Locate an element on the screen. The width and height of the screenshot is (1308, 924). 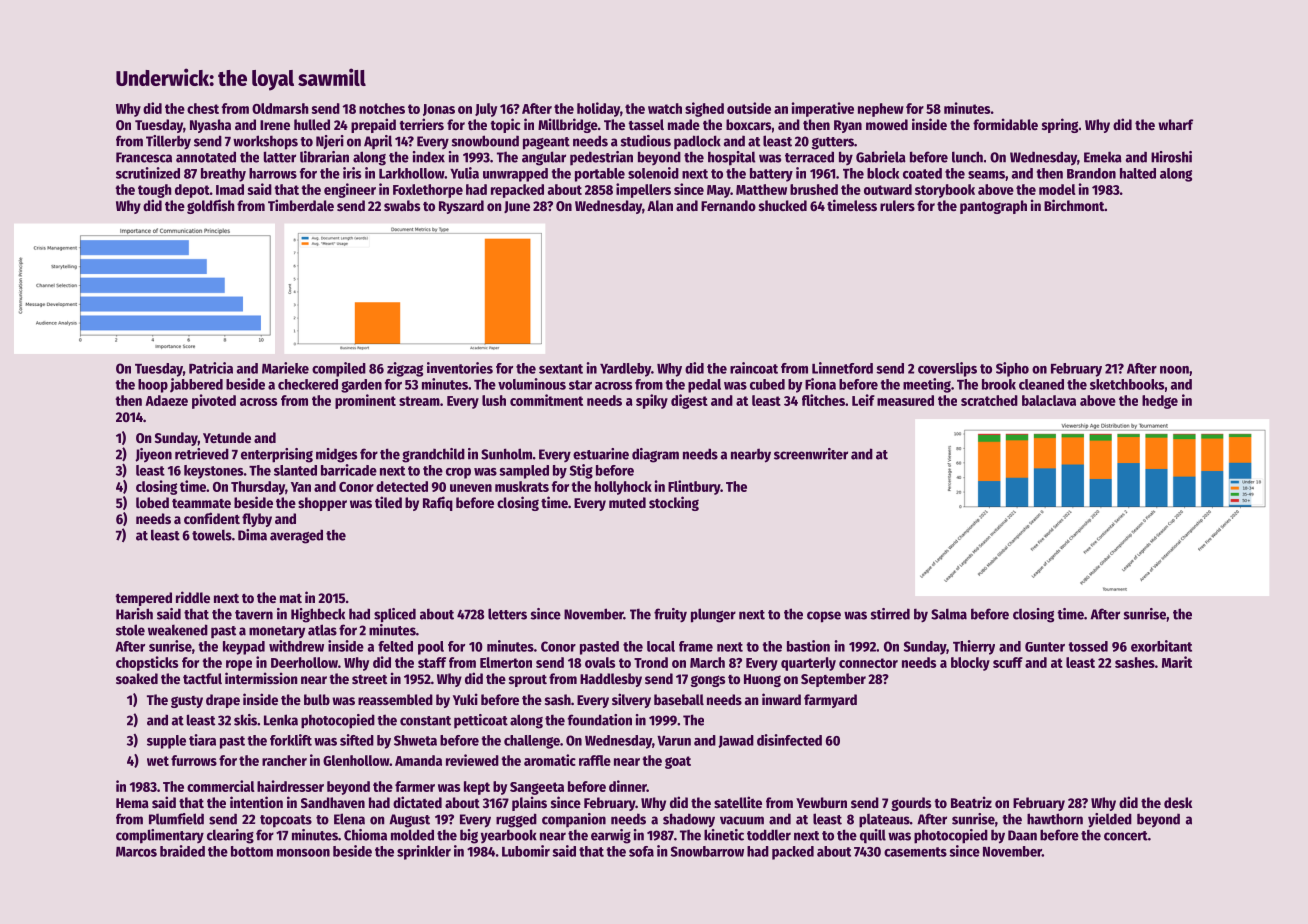
Yewburn is located at coordinates (821, 802).
